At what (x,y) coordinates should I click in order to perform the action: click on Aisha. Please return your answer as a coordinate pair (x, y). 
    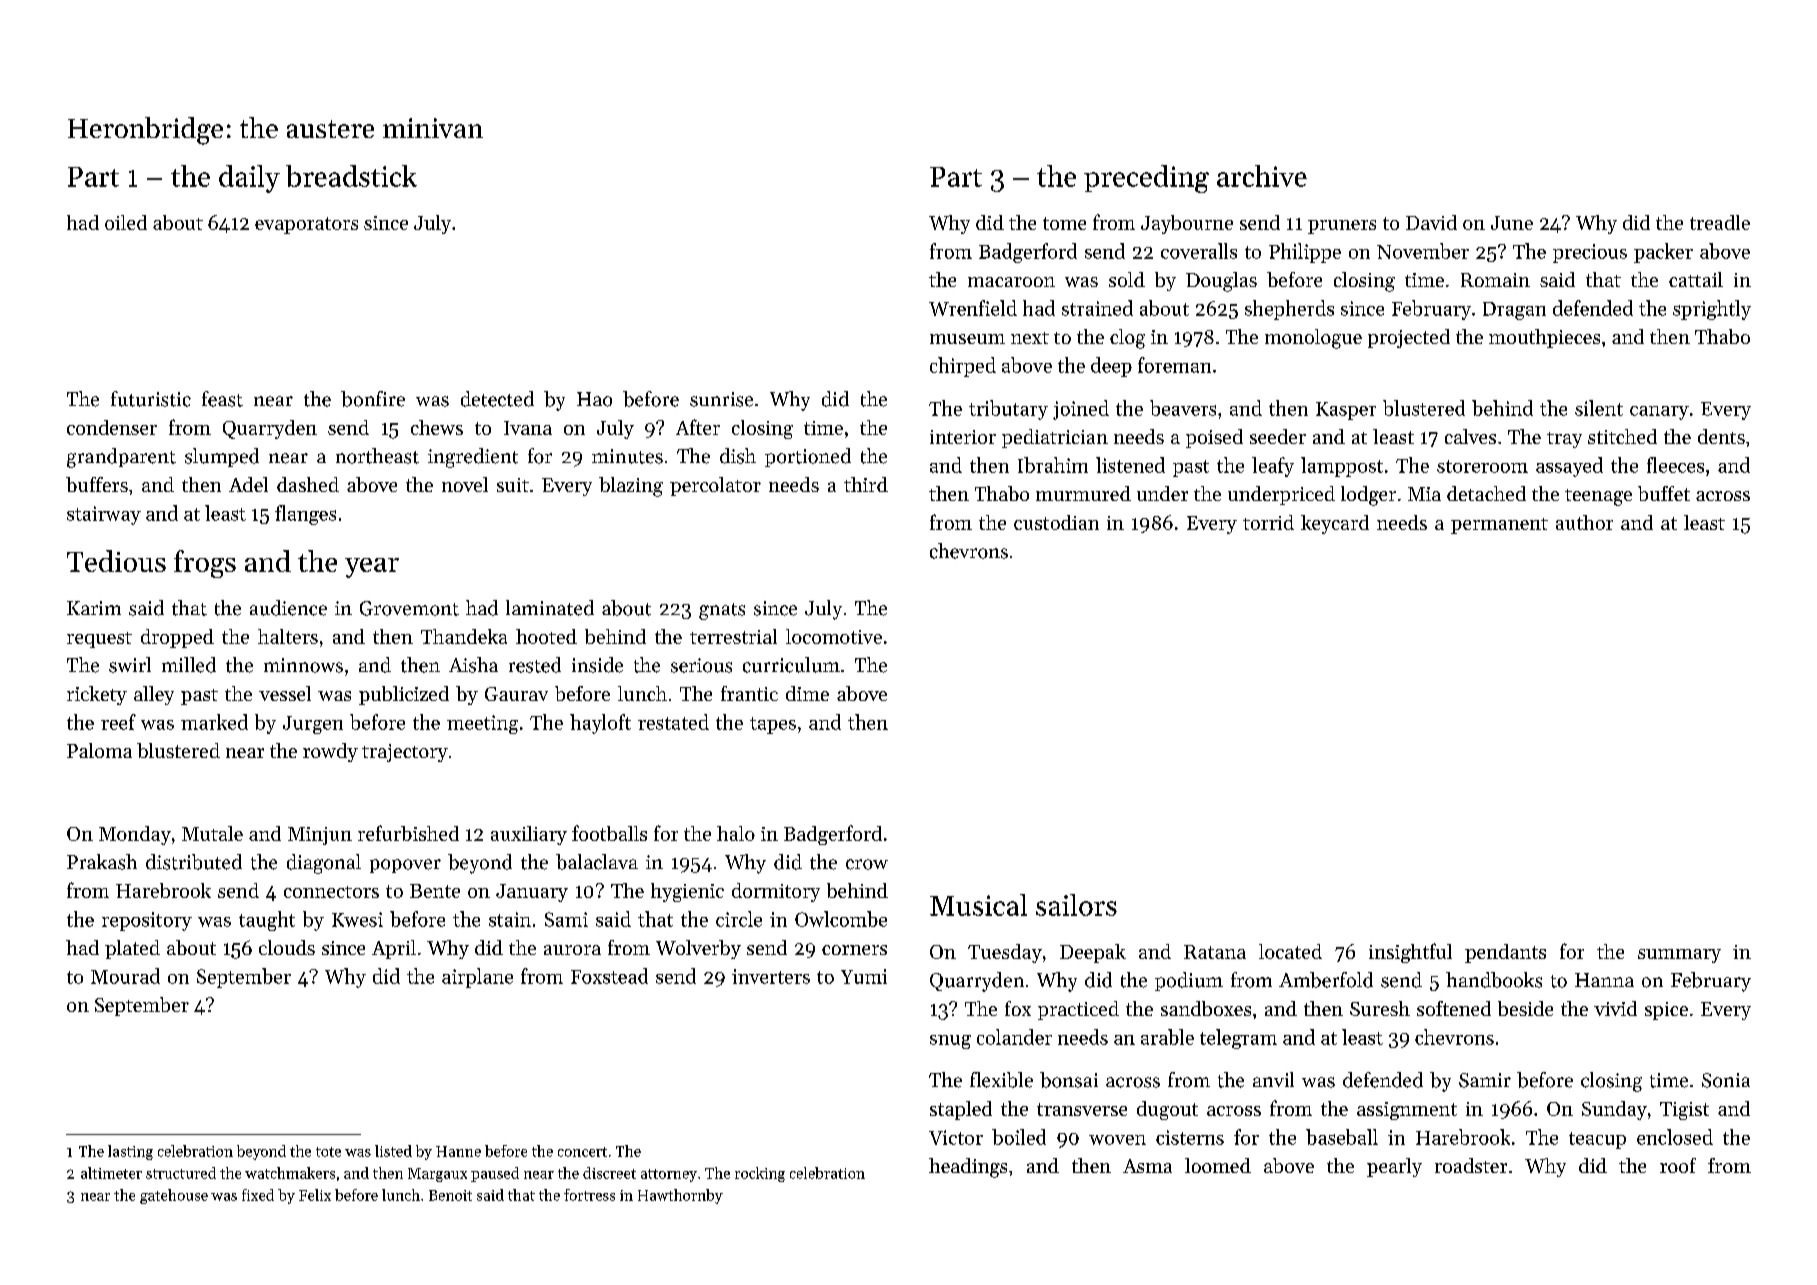
    Looking at the image, I should click on (473, 665).
